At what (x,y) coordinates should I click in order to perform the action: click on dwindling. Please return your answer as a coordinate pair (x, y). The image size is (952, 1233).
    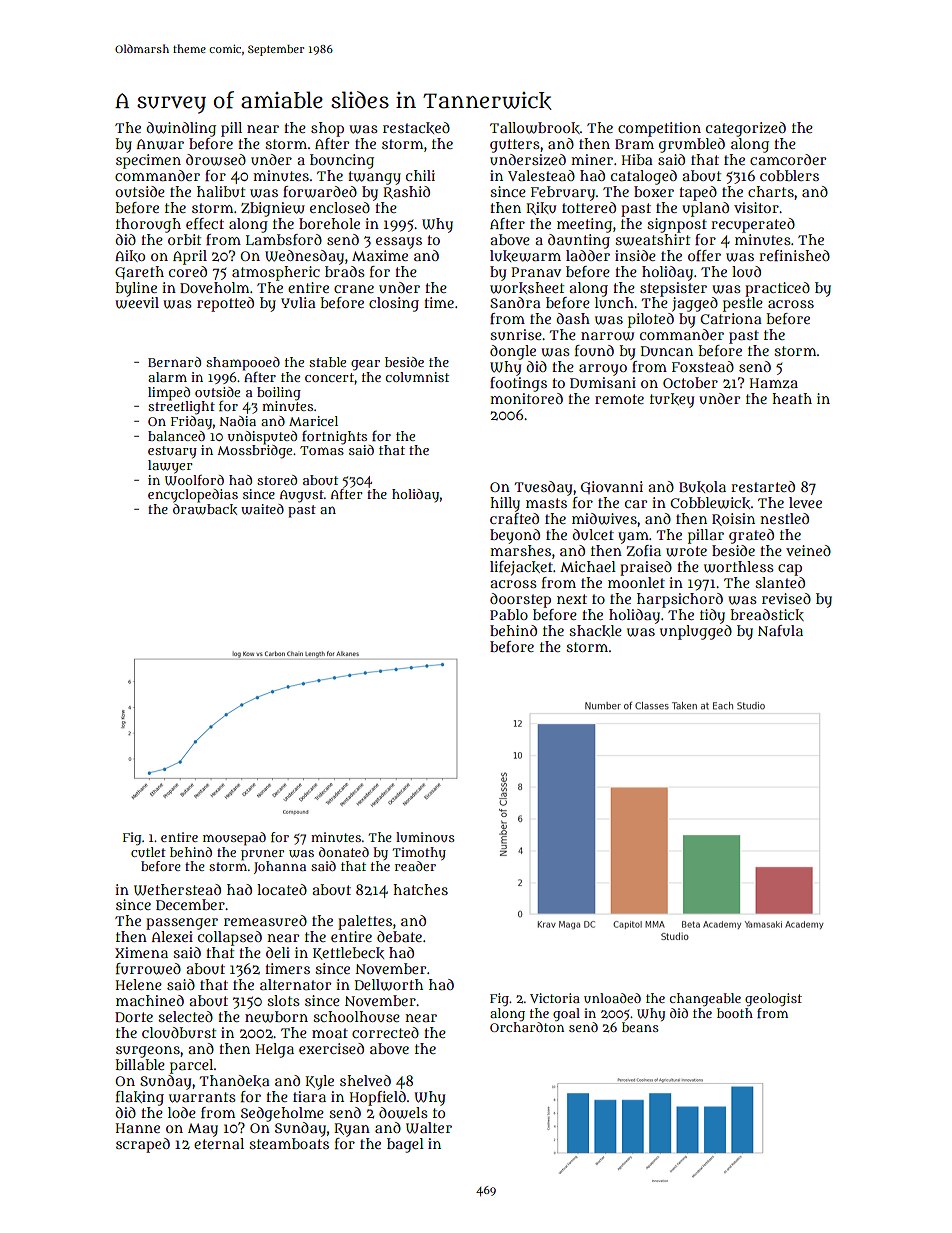
    Looking at the image, I should click on (181, 129).
